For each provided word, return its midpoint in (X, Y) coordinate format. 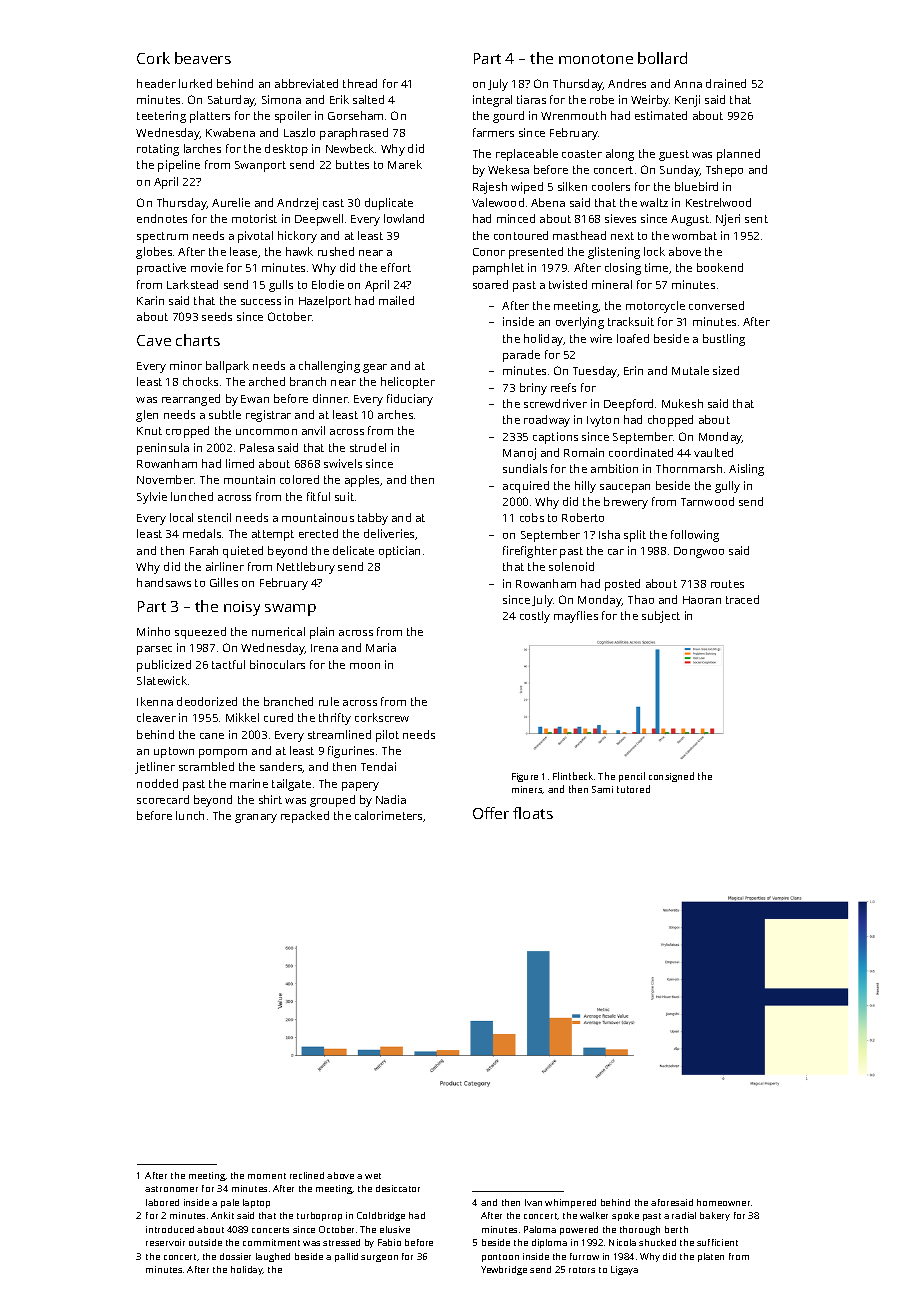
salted (368, 99)
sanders (281, 767)
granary (256, 818)
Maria (381, 647)
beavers (203, 58)
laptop (256, 1203)
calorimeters (388, 815)
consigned (671, 777)
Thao (641, 599)
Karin (150, 300)
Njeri (728, 220)
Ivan (533, 1202)
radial (684, 1215)
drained (726, 83)
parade (521, 356)
